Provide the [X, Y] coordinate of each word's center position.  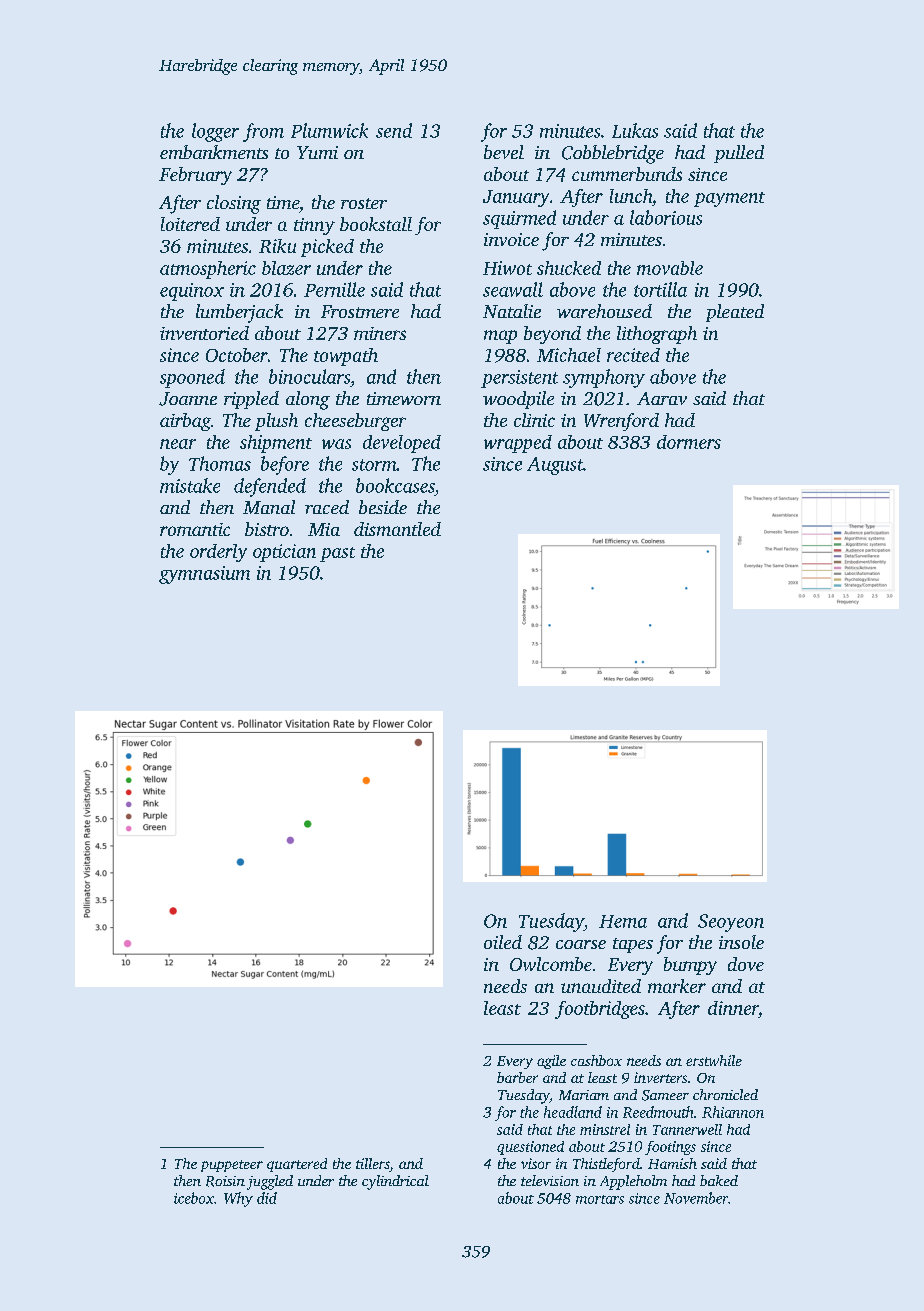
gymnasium [204, 575]
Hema [623, 921]
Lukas [635, 130]
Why [238, 1199]
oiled [503, 942]
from [263, 132]
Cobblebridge [613, 154]
